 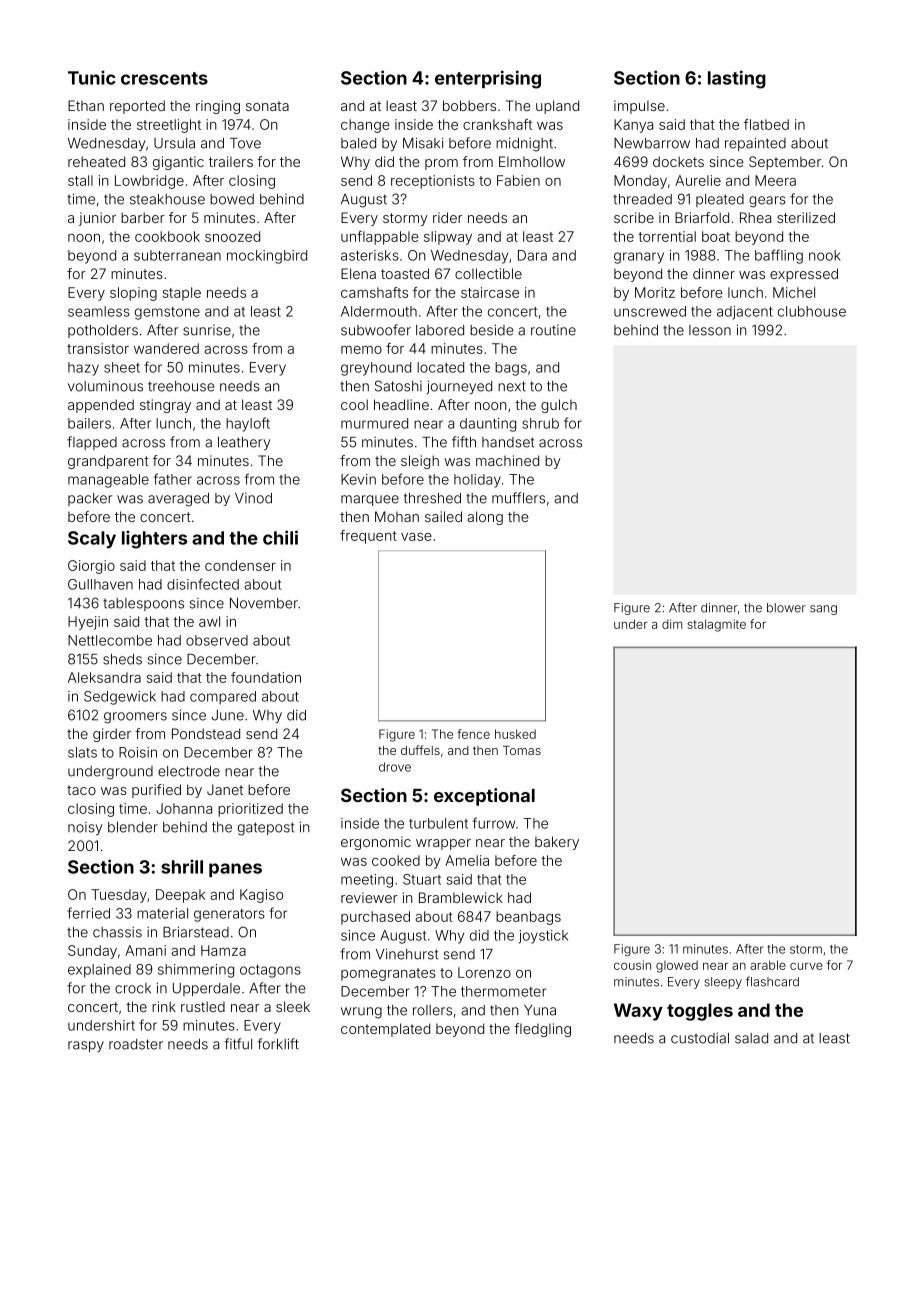 What do you see at coordinates (375, 918) in the document?
I see `purchased` at bounding box center [375, 918].
